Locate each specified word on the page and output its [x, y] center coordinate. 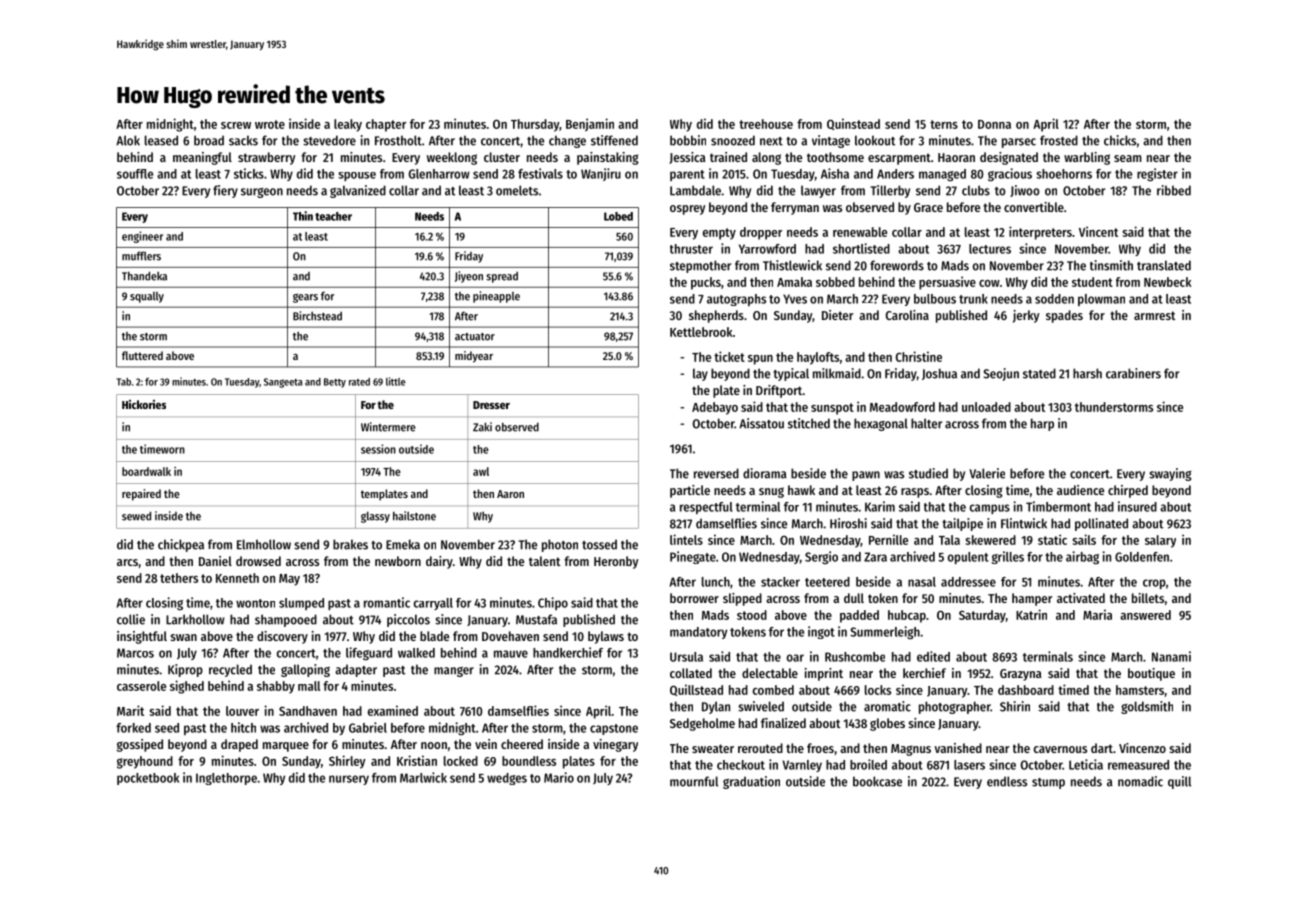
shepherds [716, 316]
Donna [994, 124]
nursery [349, 780]
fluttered [142, 355]
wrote [270, 124]
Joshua [939, 374]
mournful [694, 781]
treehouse [766, 124]
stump [1048, 783]
